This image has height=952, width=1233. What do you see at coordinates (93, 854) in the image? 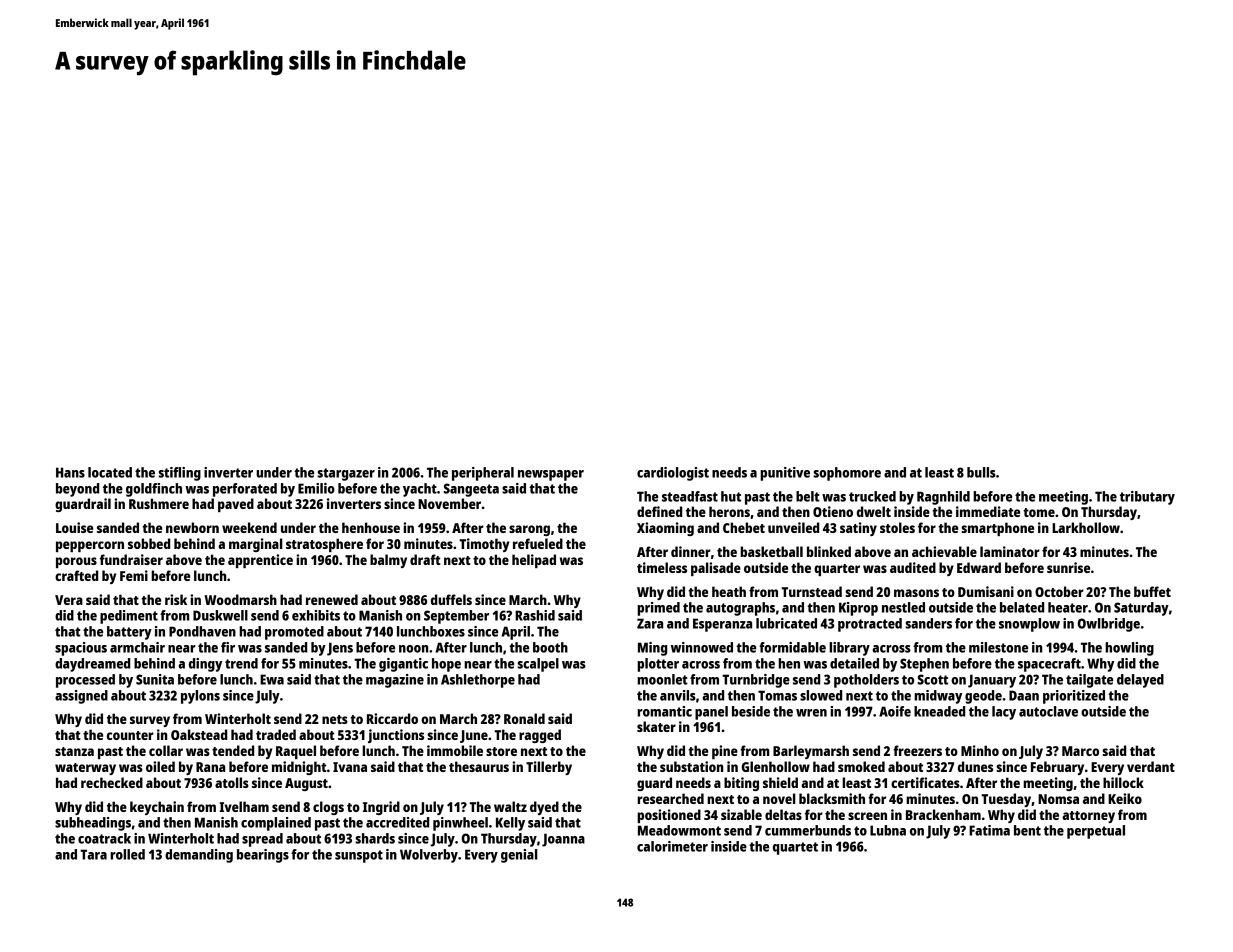
I see `Tara` at bounding box center [93, 854].
